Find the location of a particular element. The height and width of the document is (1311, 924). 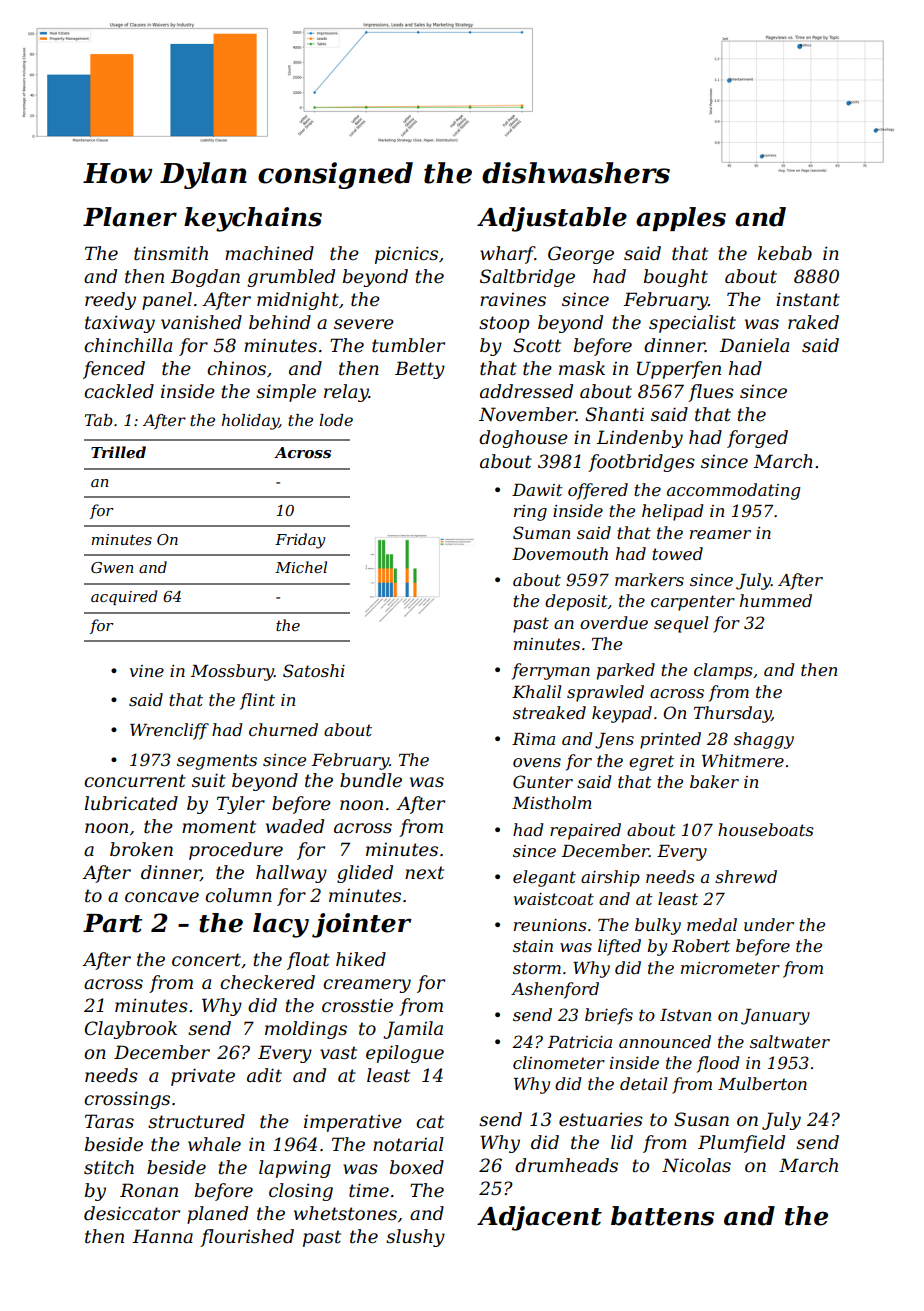

apples is located at coordinates (681, 219).
